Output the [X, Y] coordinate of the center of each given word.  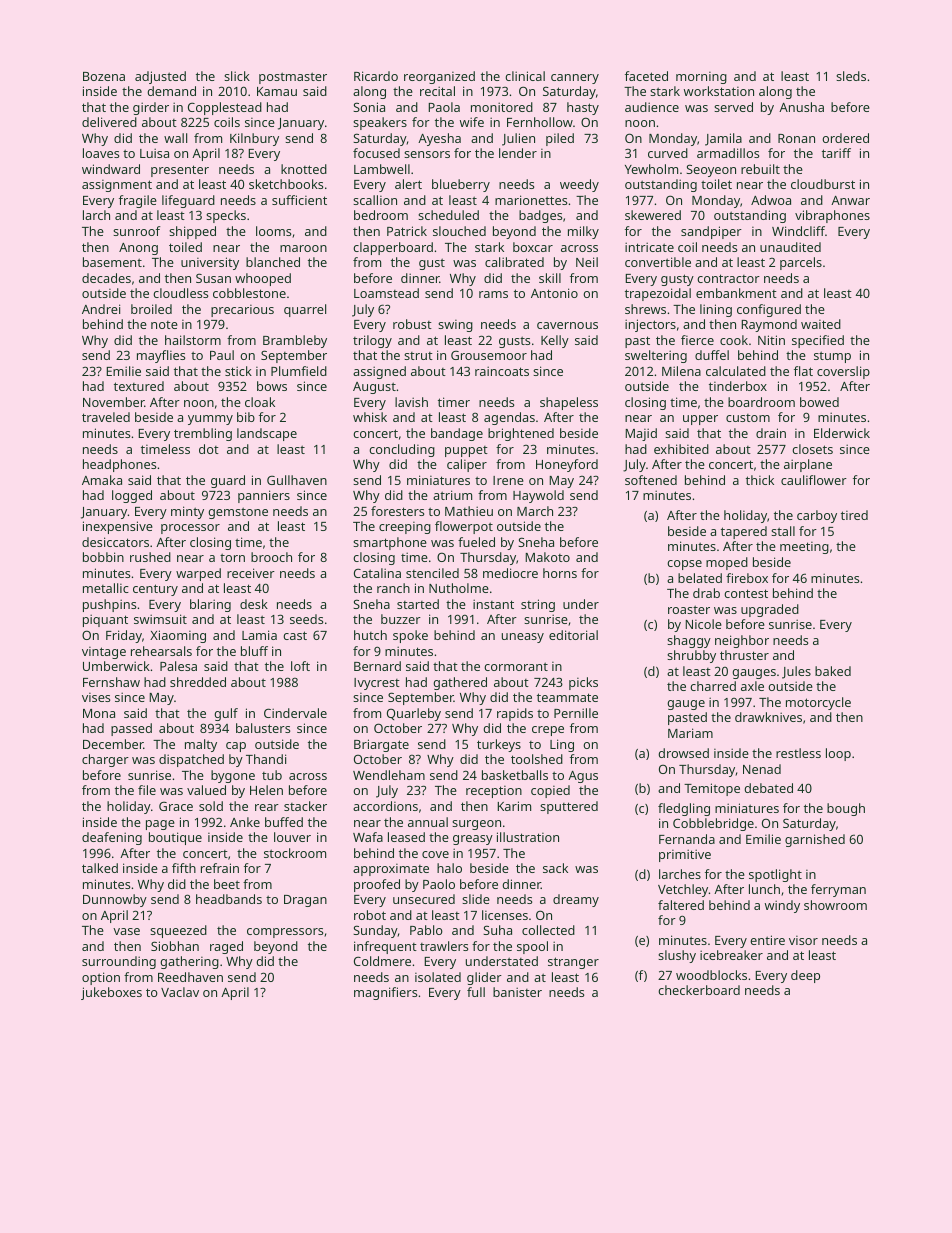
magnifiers [385, 993]
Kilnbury [254, 139]
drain [771, 433]
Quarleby [414, 714]
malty [201, 745]
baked [833, 671]
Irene [508, 480]
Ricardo [376, 76]
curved [668, 153]
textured [139, 386]
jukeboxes [111, 993]
